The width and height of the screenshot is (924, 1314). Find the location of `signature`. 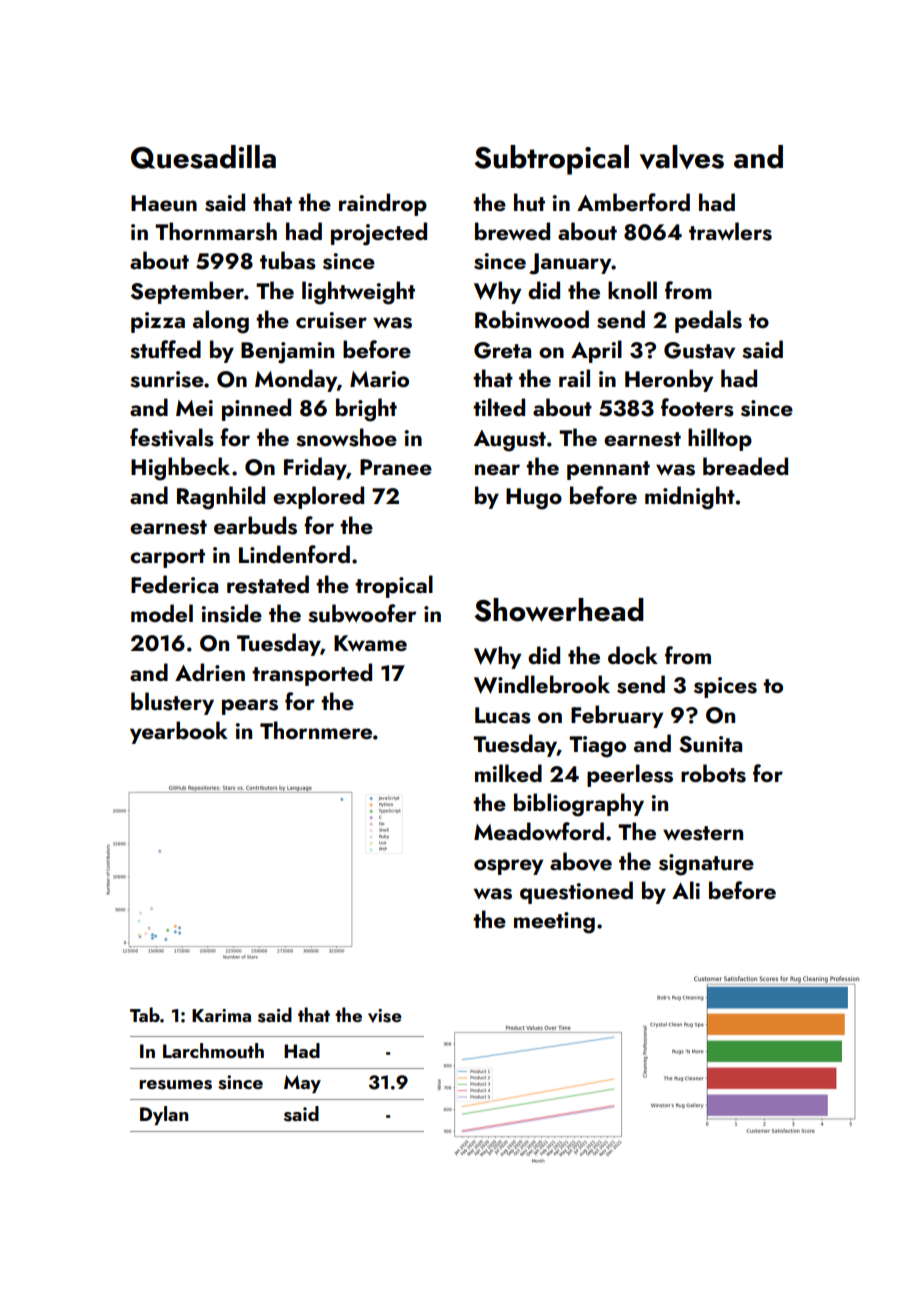

signature is located at coordinates (706, 865).
